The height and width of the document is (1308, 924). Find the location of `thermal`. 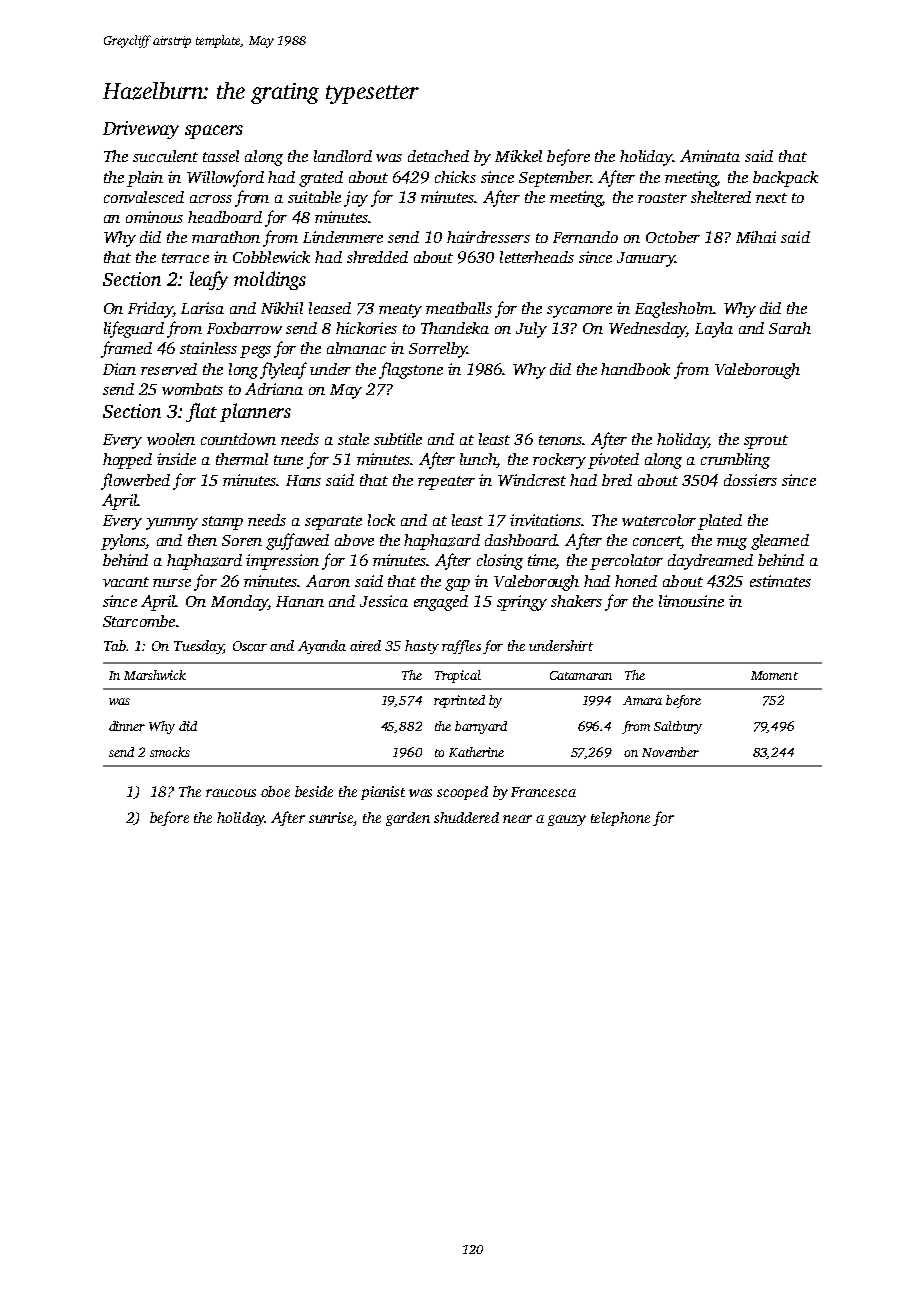

thermal is located at coordinates (242, 459).
